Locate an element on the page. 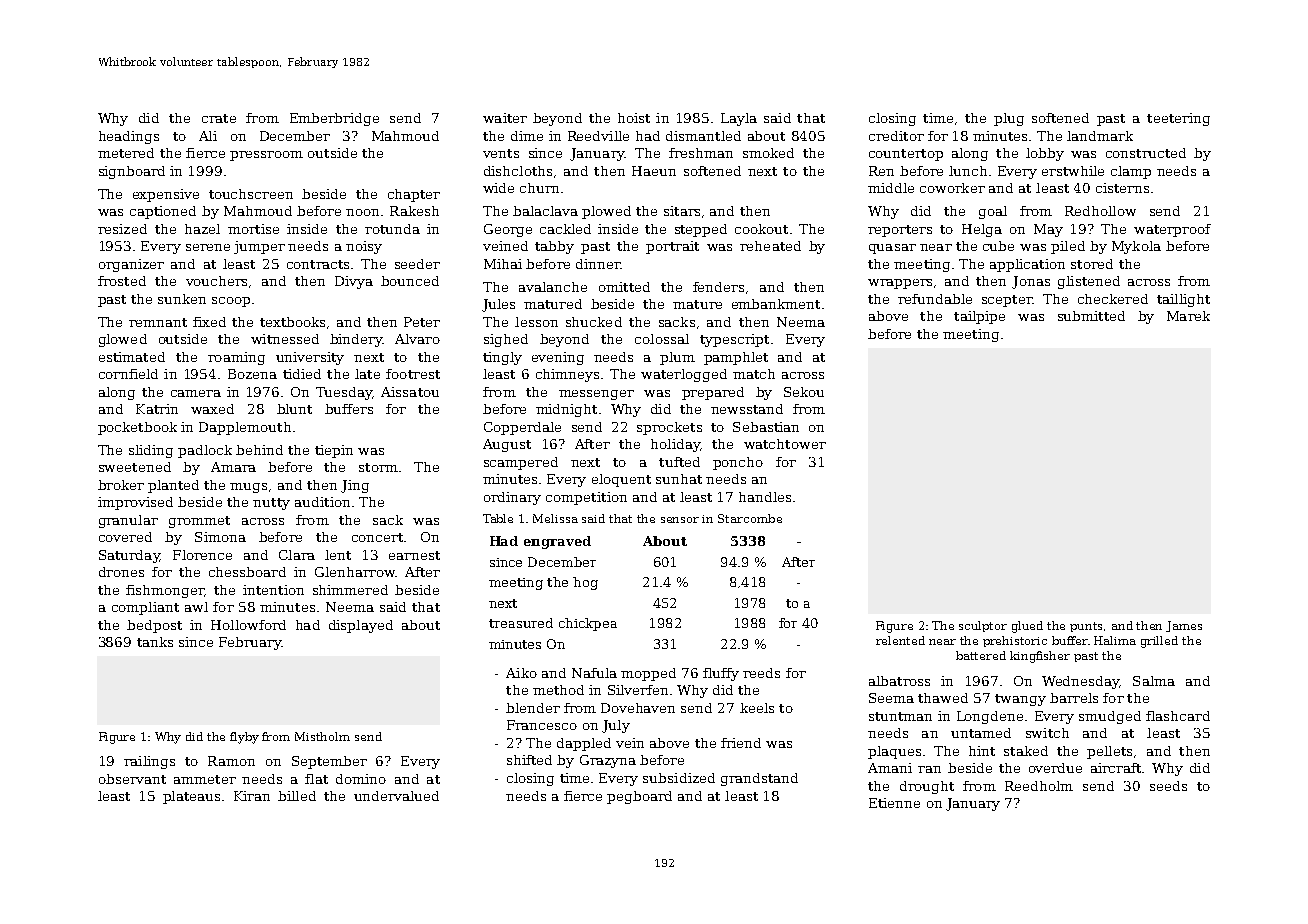 This image has height=924, width=1308. constructed is located at coordinates (1146, 153).
